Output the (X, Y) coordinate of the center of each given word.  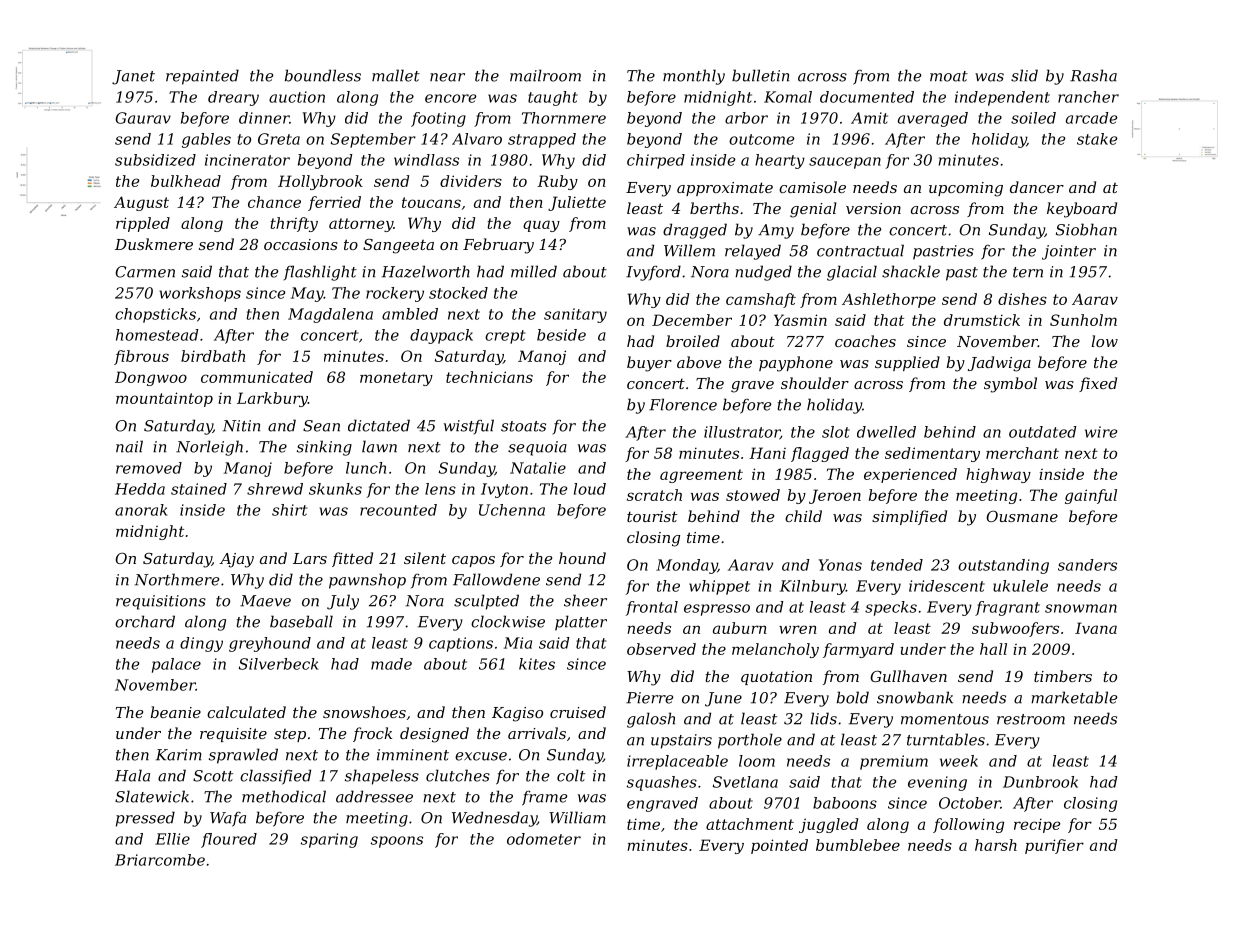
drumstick (982, 320)
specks (891, 608)
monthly (694, 77)
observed (661, 649)
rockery (395, 294)
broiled (693, 341)
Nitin (241, 426)
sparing (329, 840)
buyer (649, 364)
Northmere (177, 579)
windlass (426, 160)
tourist (652, 516)
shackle (911, 271)
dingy (201, 644)
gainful (1091, 496)
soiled (1033, 118)
